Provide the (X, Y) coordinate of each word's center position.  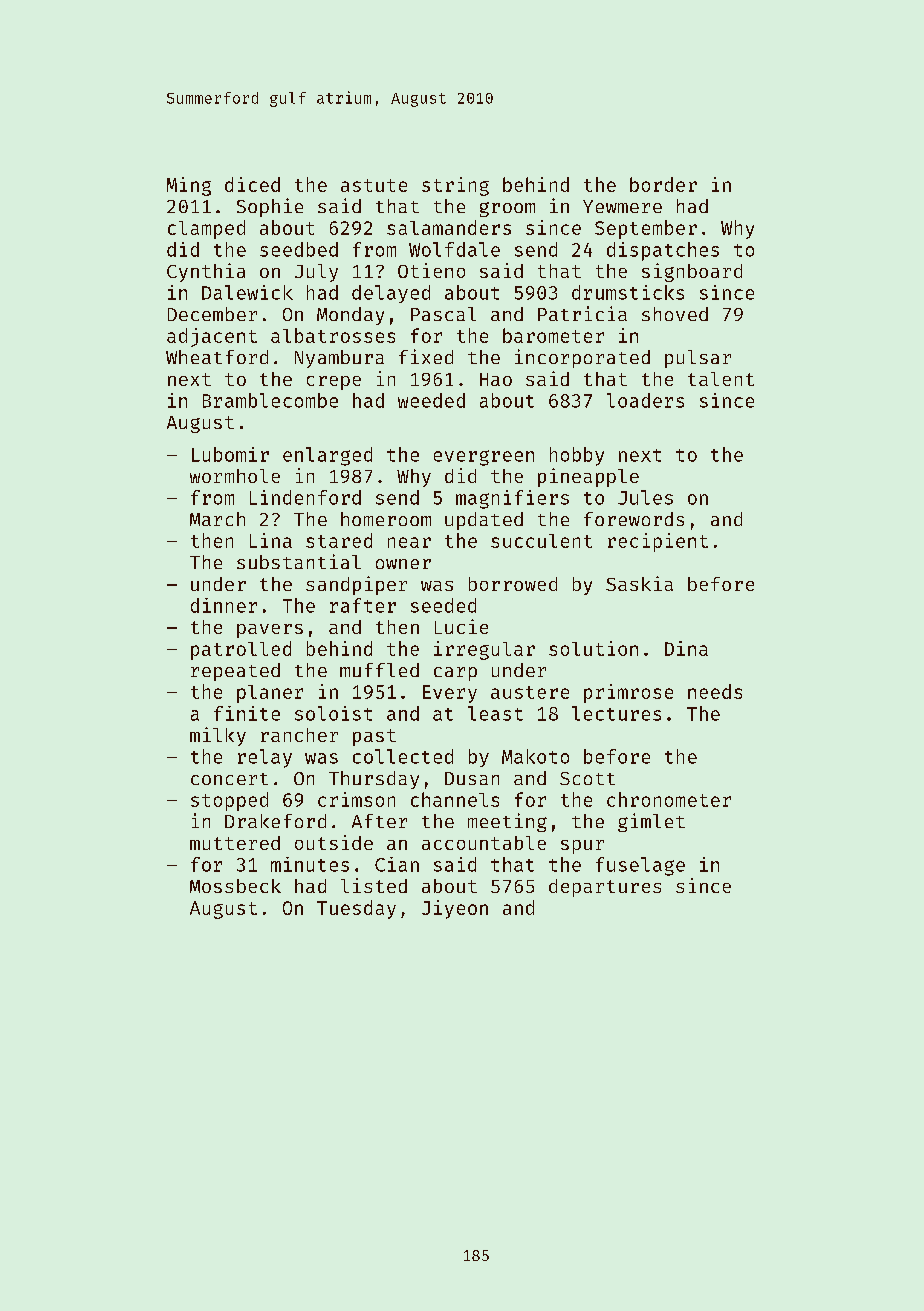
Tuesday (356, 909)
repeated (235, 672)
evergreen (484, 458)
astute (374, 185)
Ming (189, 186)
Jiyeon (455, 909)
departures (605, 888)
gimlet (651, 822)
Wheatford (217, 357)
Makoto (535, 756)
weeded (431, 400)
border (663, 184)
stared (339, 540)
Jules (645, 497)
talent (721, 379)
